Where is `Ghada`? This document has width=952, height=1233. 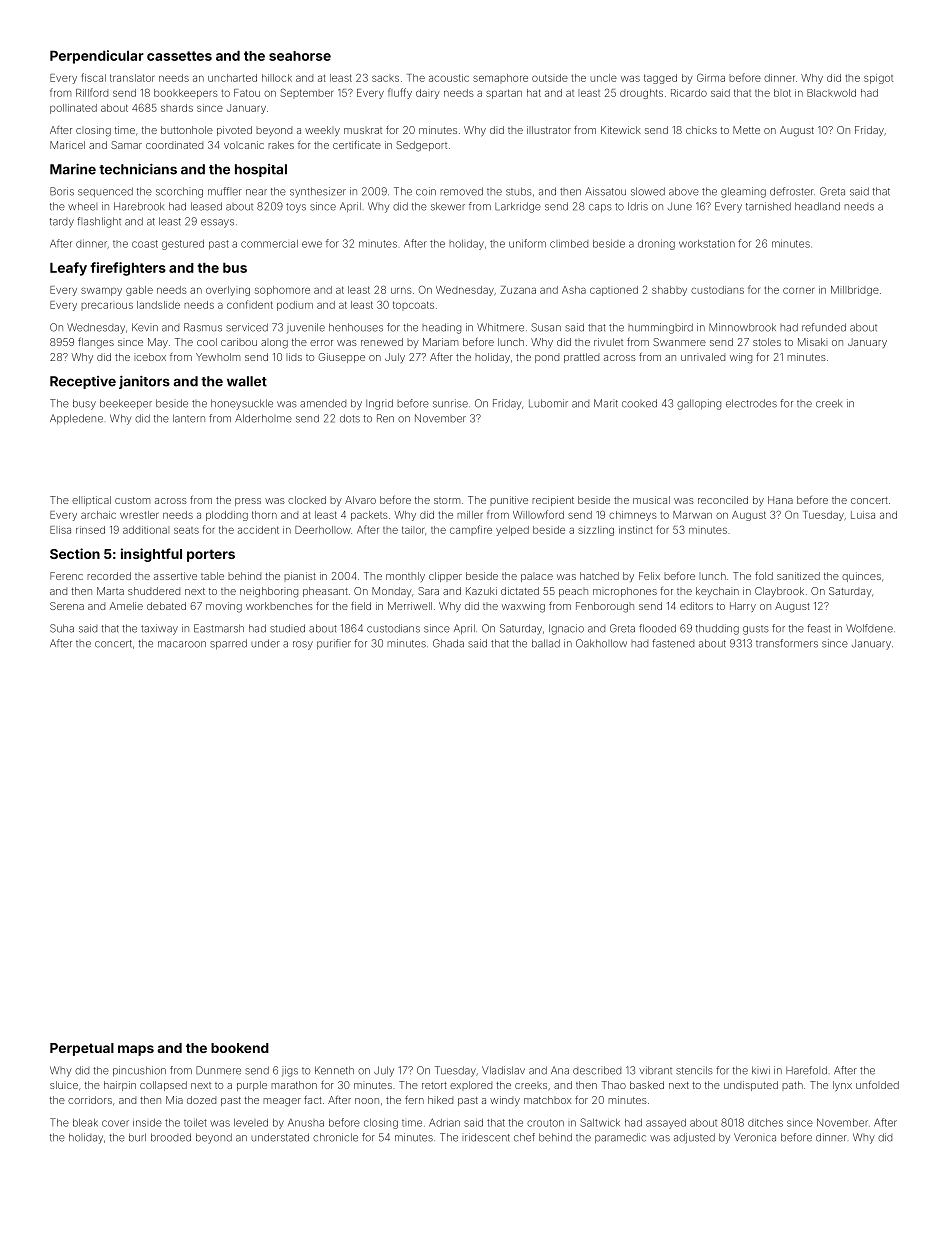 Ghada is located at coordinates (448, 643).
